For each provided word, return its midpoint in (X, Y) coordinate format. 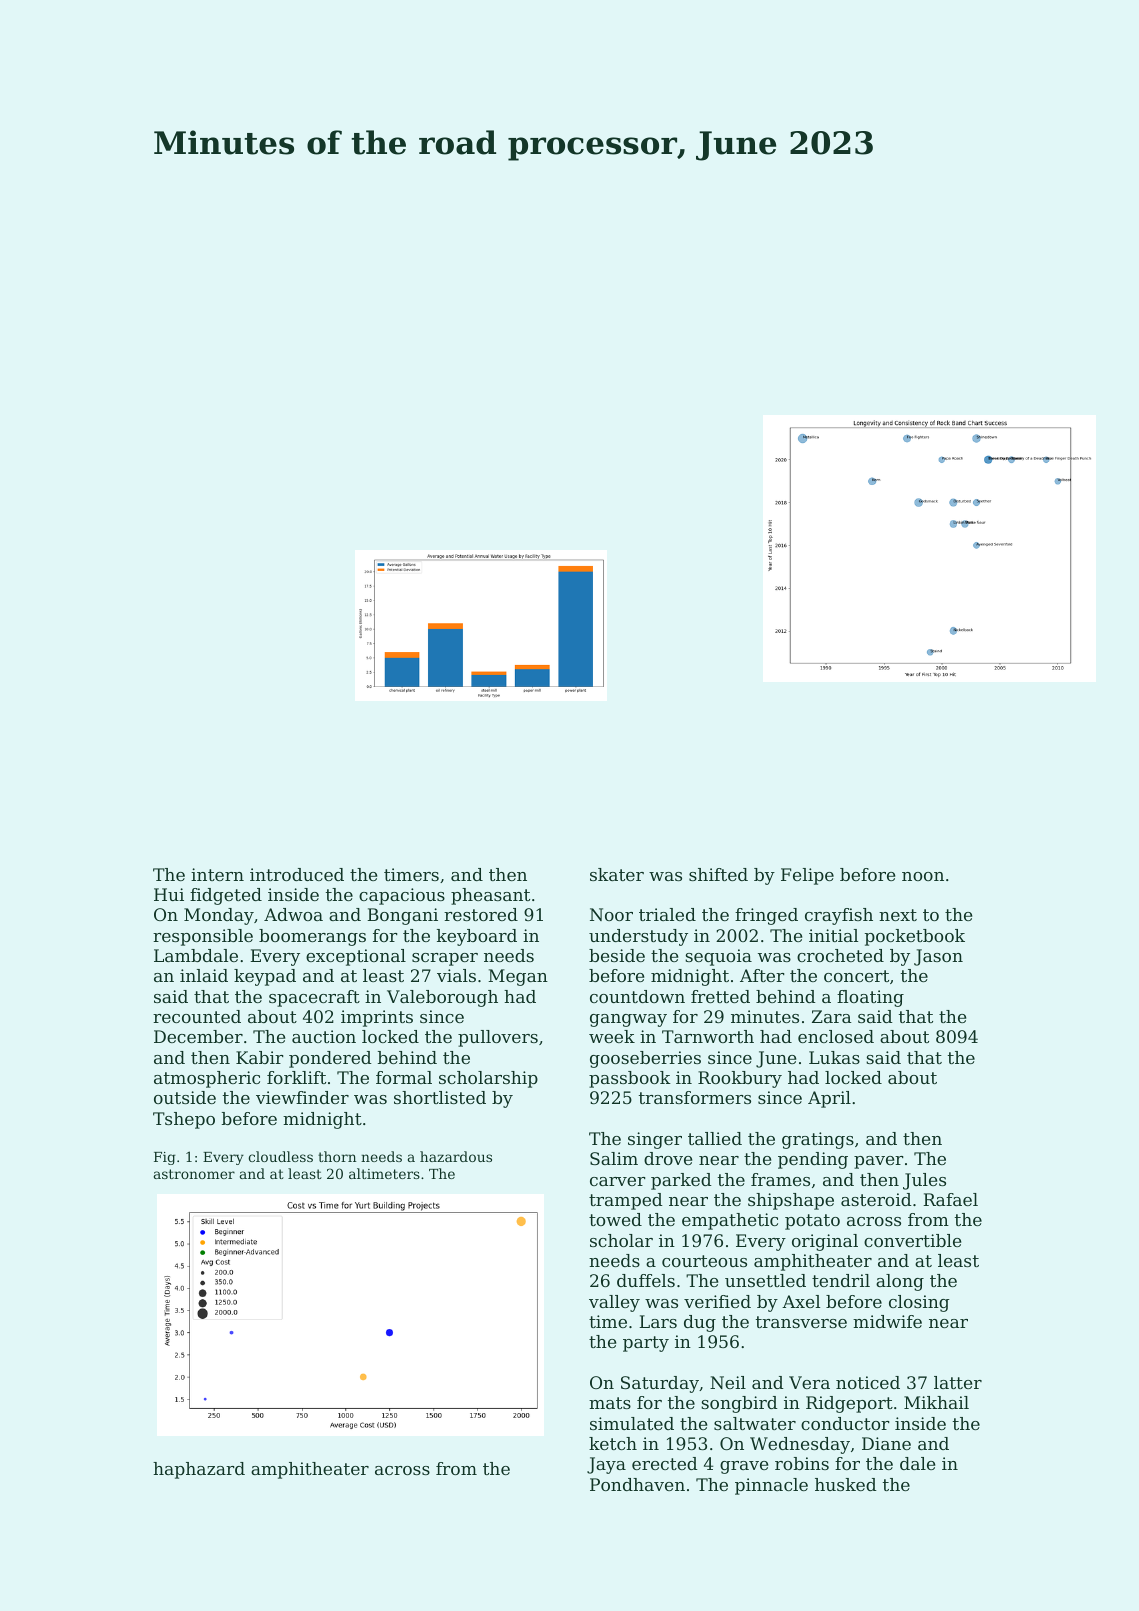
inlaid (204, 975)
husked (846, 1484)
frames (780, 1179)
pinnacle (771, 1486)
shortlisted (440, 1097)
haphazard (199, 1470)
